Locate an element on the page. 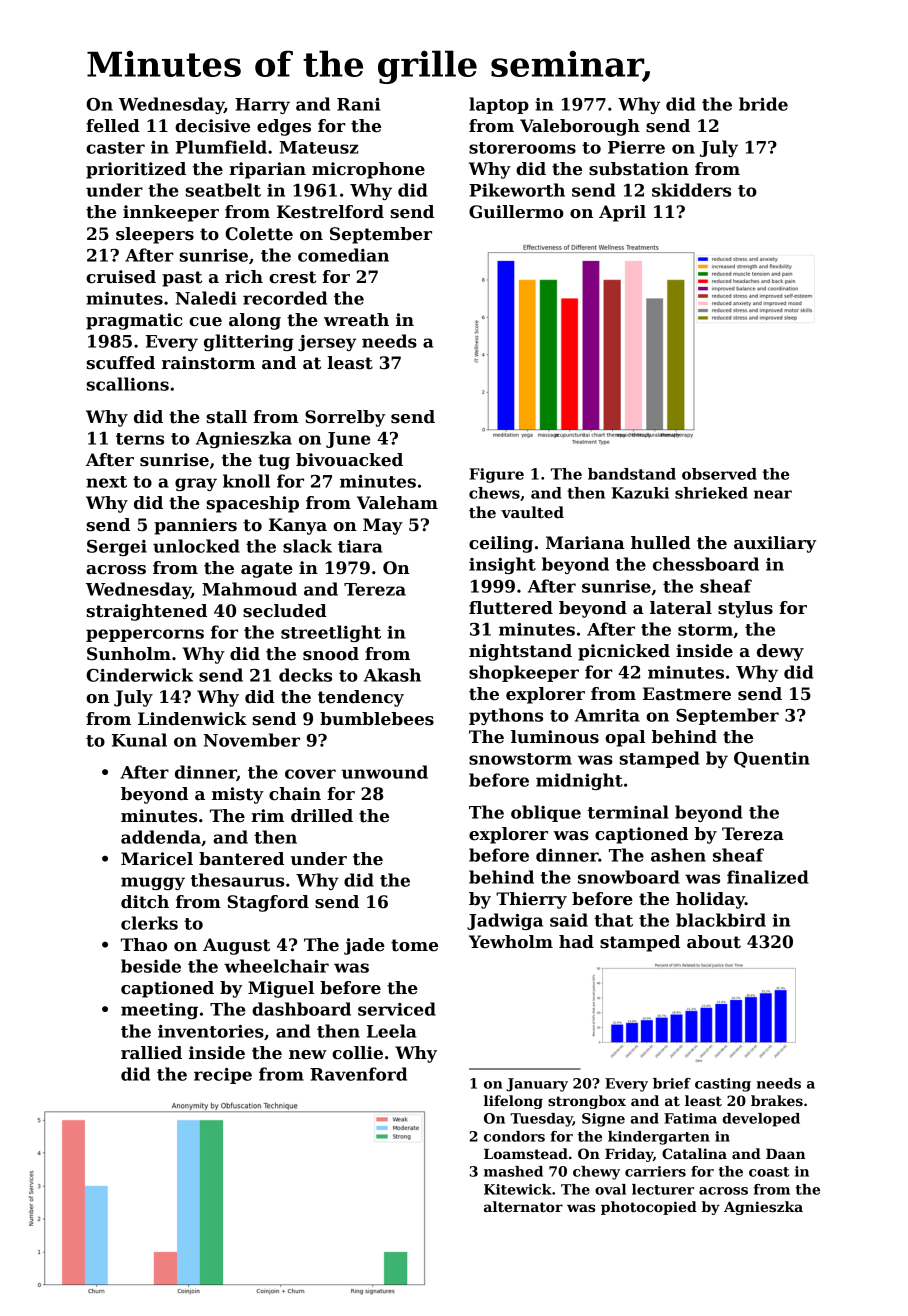  meeting is located at coordinates (159, 1011).
